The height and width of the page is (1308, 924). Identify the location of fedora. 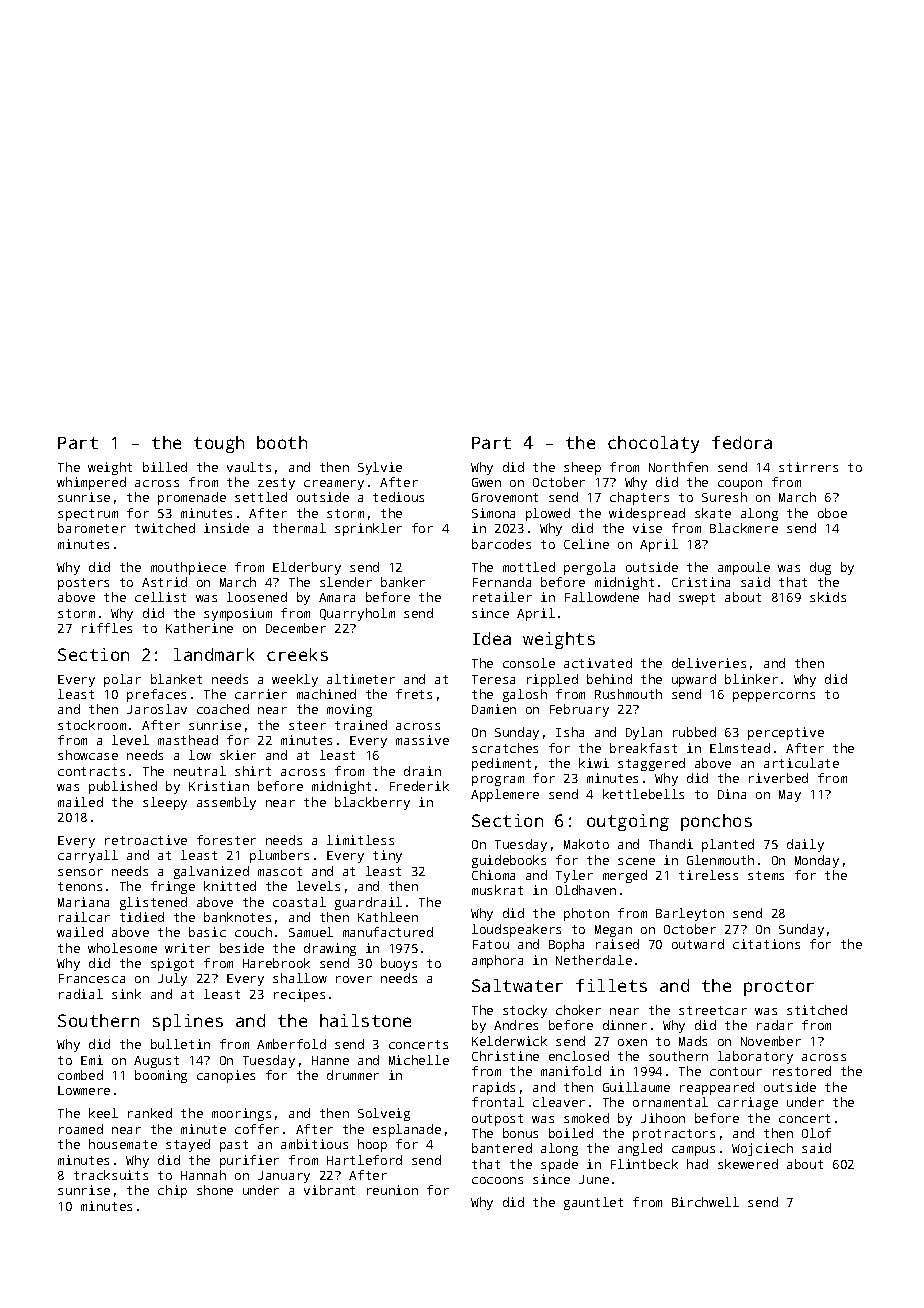
(742, 442).
